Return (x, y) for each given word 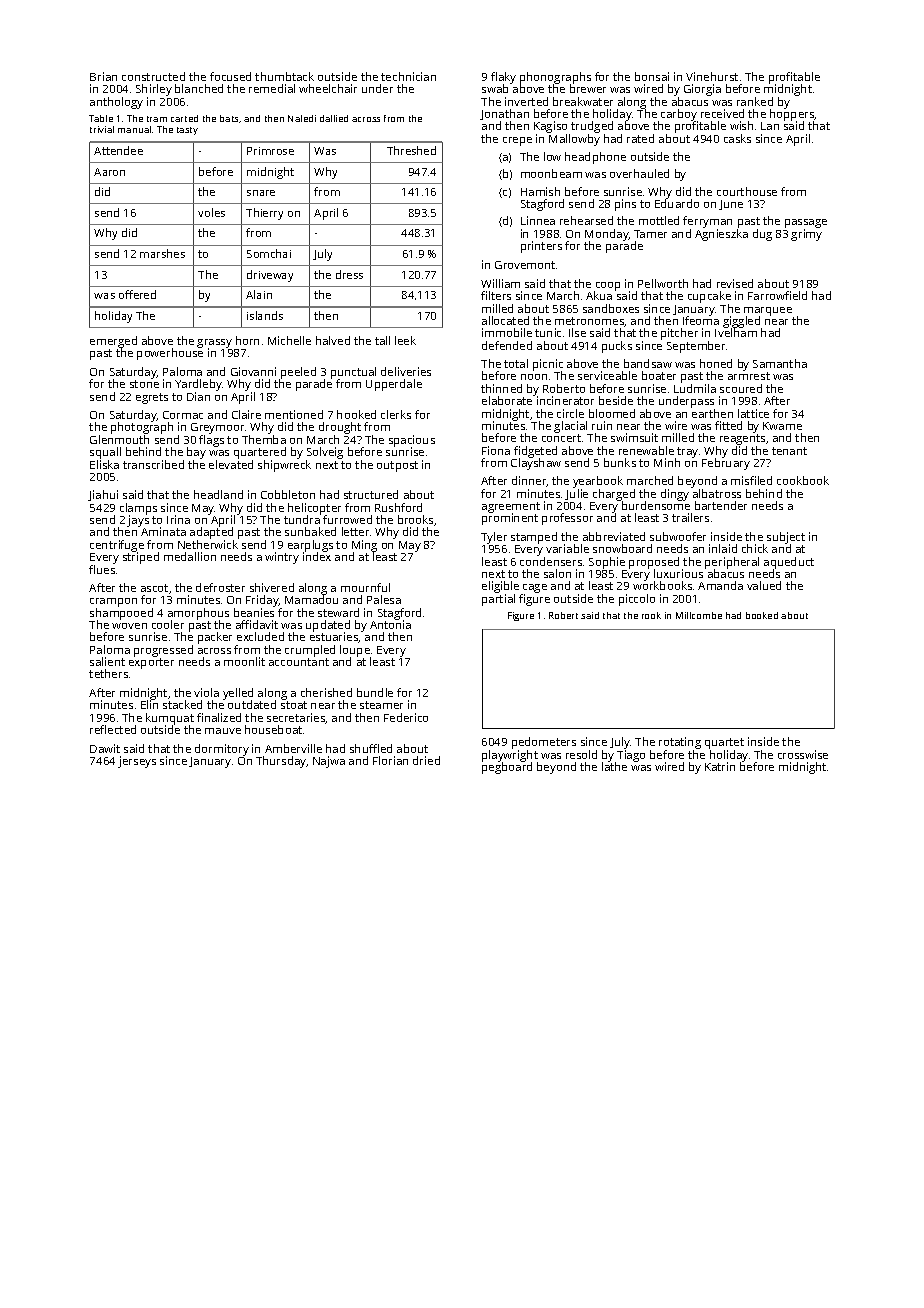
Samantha (780, 363)
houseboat (273, 729)
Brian (103, 76)
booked (762, 615)
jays (138, 521)
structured (371, 494)
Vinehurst (712, 76)
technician (408, 76)
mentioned (294, 414)
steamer (381, 705)
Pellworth (663, 283)
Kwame (782, 426)
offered (137, 294)
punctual (353, 373)
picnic (548, 365)
